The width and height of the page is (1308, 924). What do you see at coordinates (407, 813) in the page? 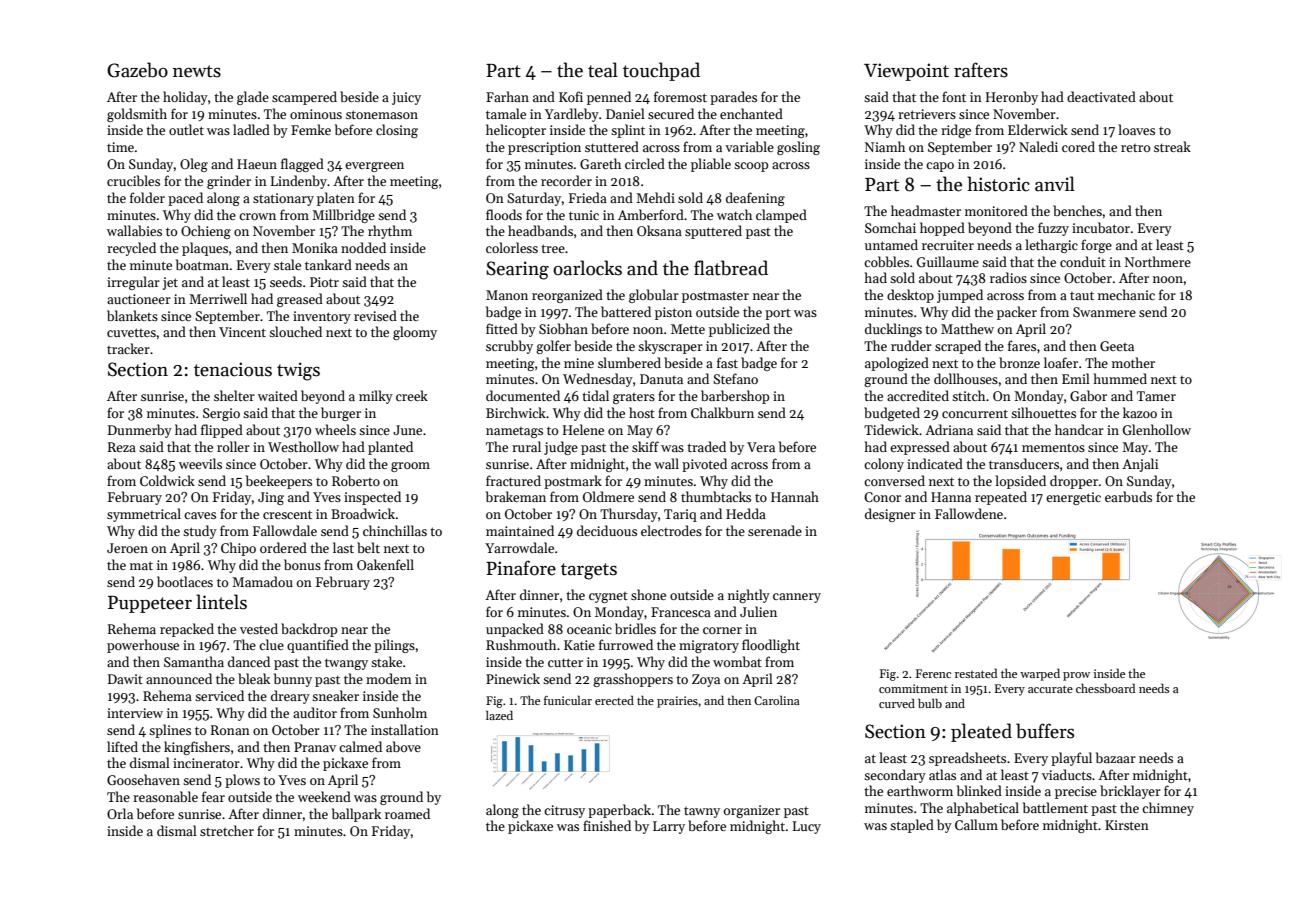
I see `roamed` at bounding box center [407, 813].
